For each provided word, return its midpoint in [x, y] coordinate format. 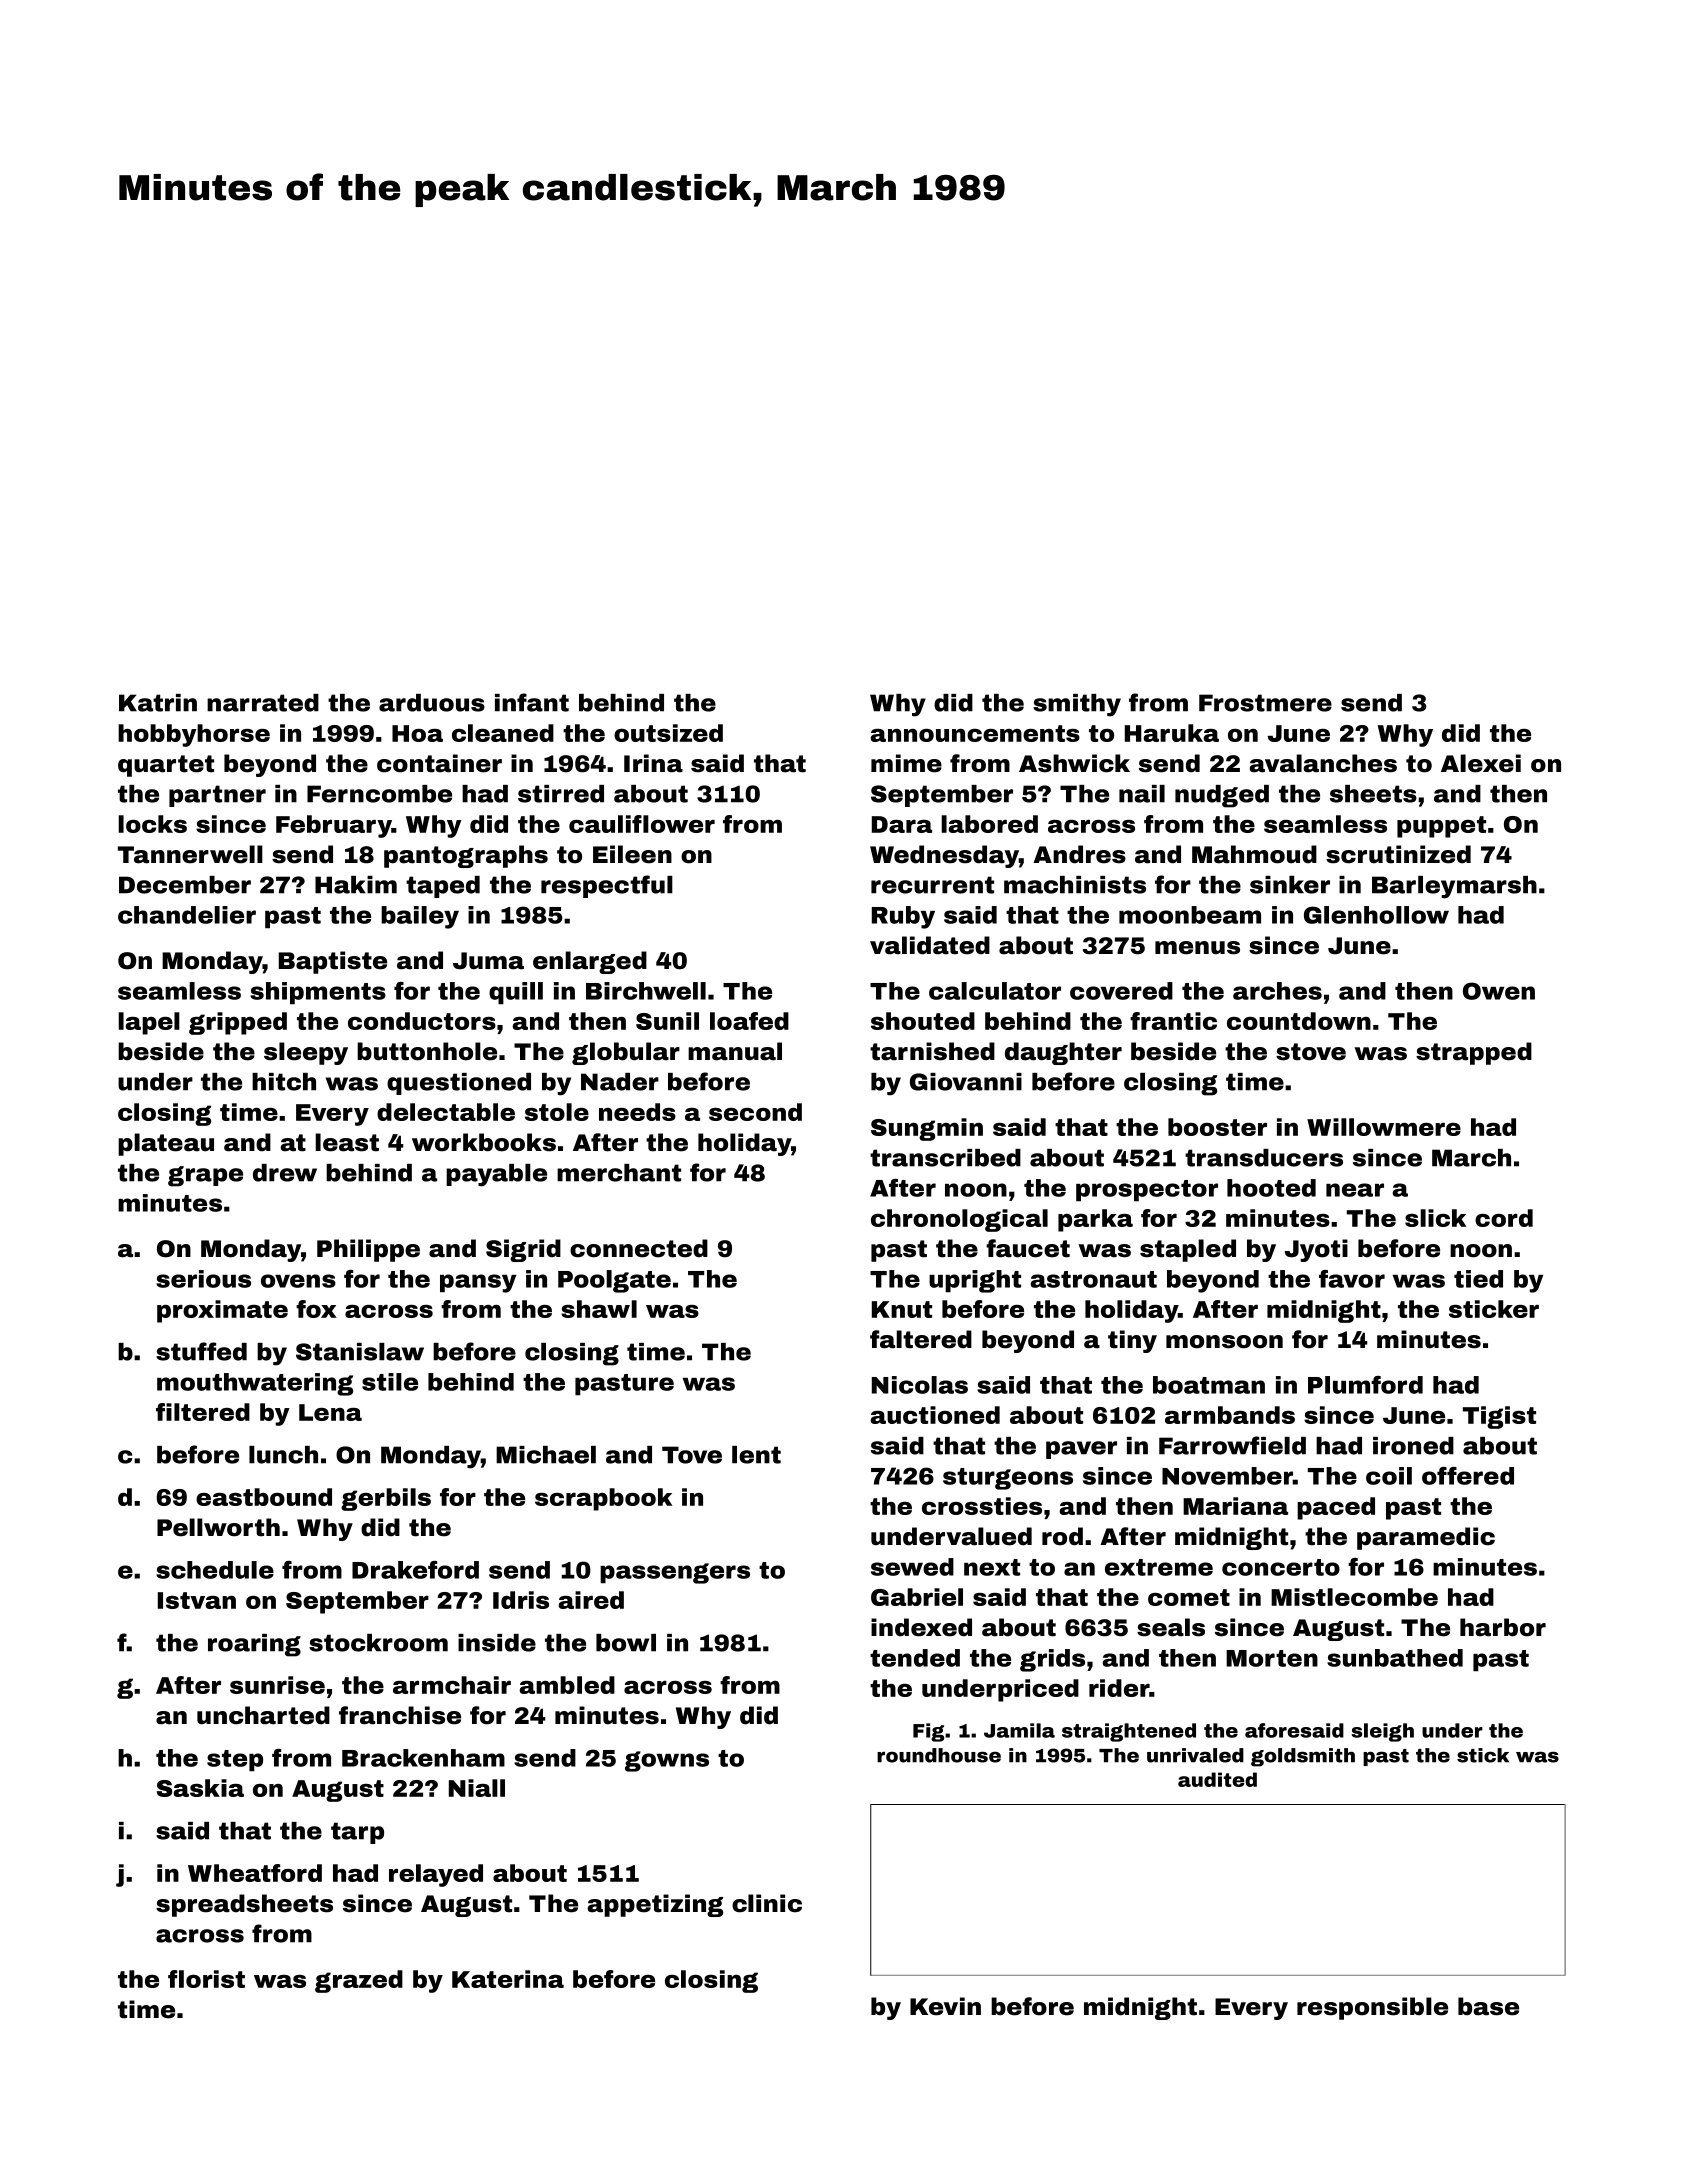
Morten [1272, 1658]
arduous [432, 703]
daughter [1063, 1053]
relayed [436, 1875]
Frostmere [1265, 703]
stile [390, 1382]
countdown [1299, 1021]
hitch [284, 1082]
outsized [668, 733]
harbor [1503, 1627]
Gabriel [917, 1597]
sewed [912, 1567]
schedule [215, 1570]
